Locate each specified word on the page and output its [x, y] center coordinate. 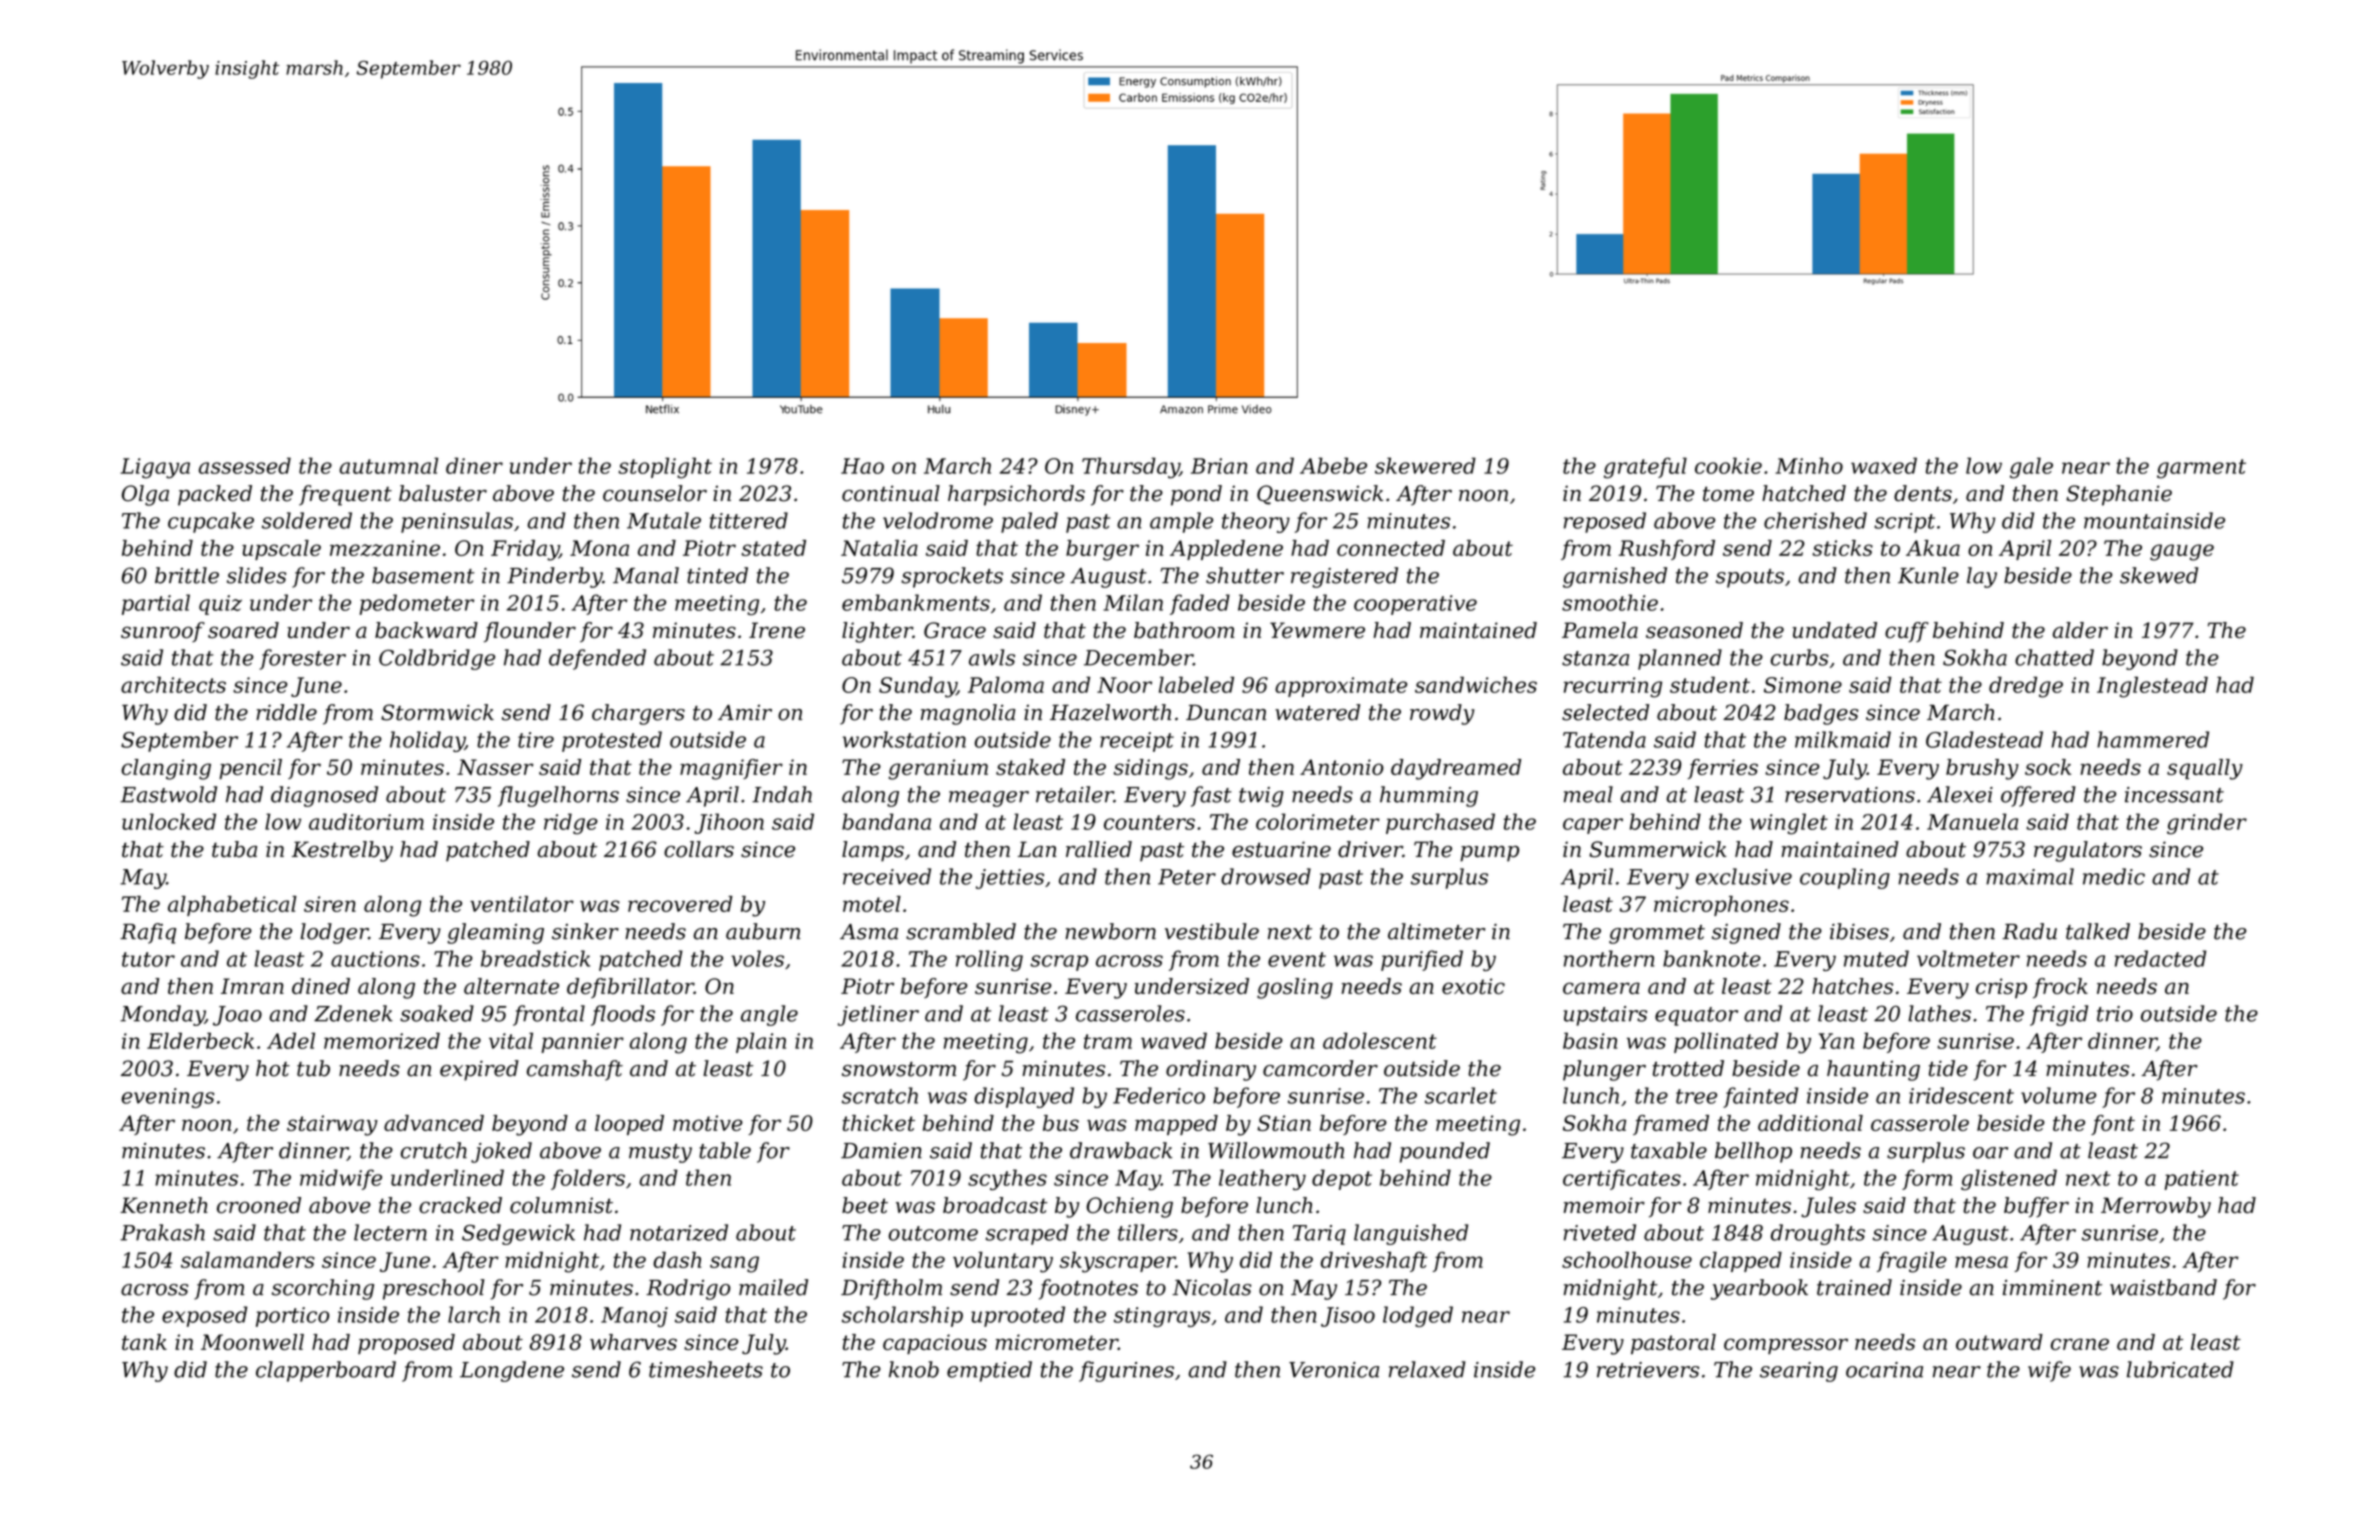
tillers [1148, 1232]
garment [2201, 469]
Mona [599, 548]
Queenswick [1320, 495]
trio [2115, 1014]
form [1927, 1179]
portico [292, 1317]
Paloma [1006, 684]
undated [1834, 630]
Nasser [495, 767]
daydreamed [1456, 769]
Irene [777, 630]
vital [511, 1040]
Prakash [162, 1232]
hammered [2153, 739]
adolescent [1380, 1040]
